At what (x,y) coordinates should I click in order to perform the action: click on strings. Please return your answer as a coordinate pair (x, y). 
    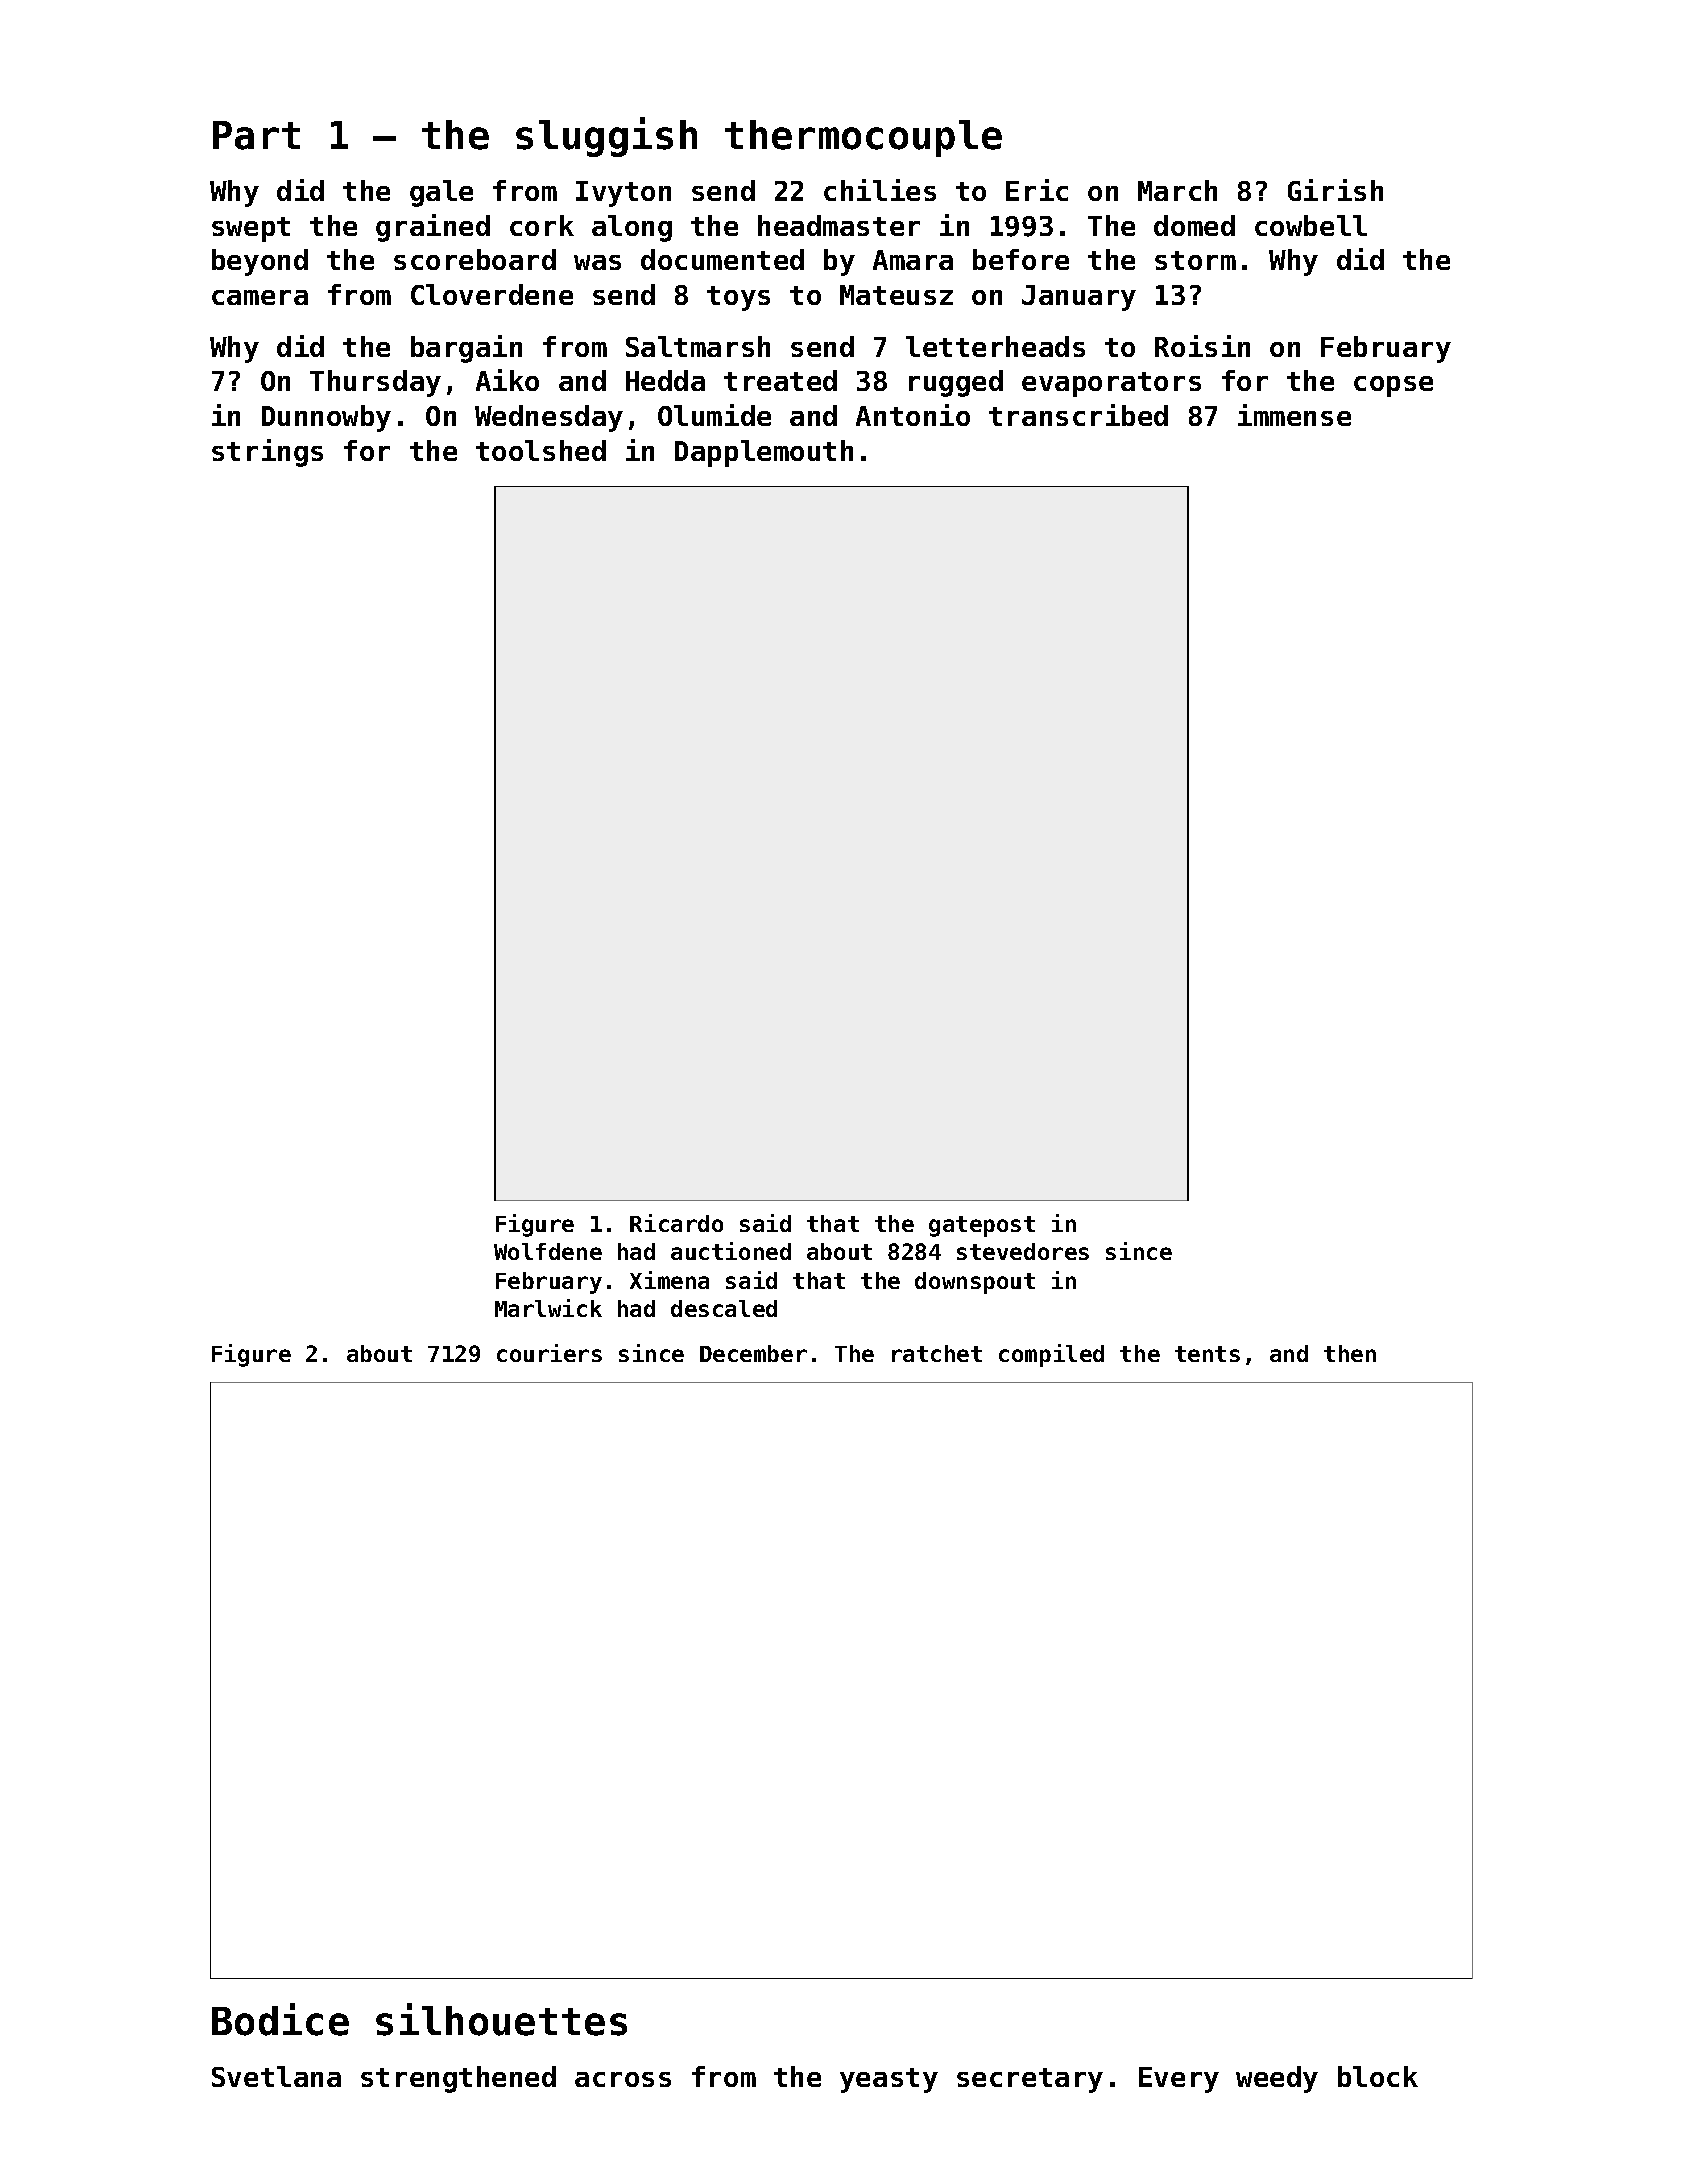
    Looking at the image, I should click on (267, 453).
